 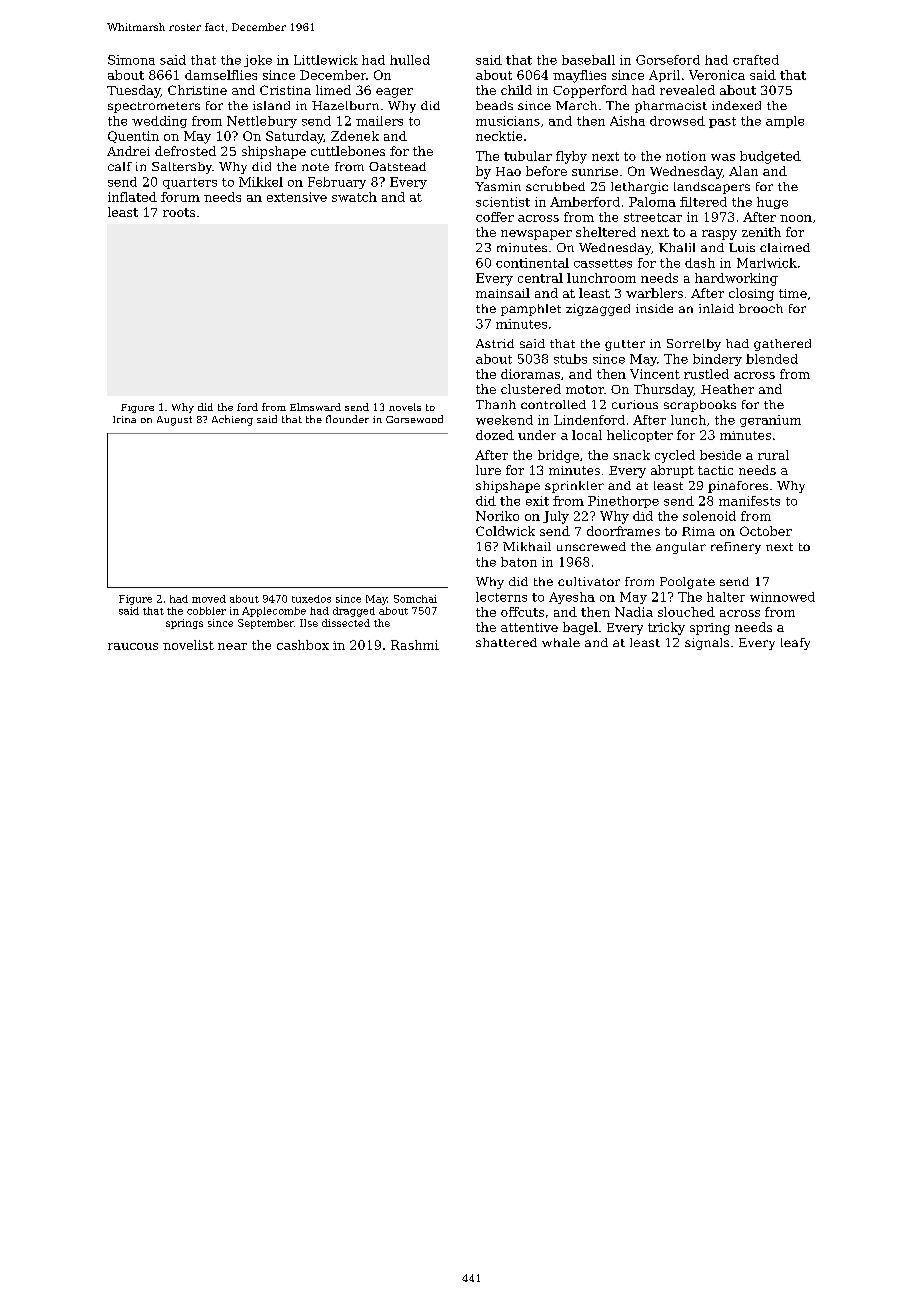 What do you see at coordinates (756, 60) in the screenshot?
I see `crafted` at bounding box center [756, 60].
